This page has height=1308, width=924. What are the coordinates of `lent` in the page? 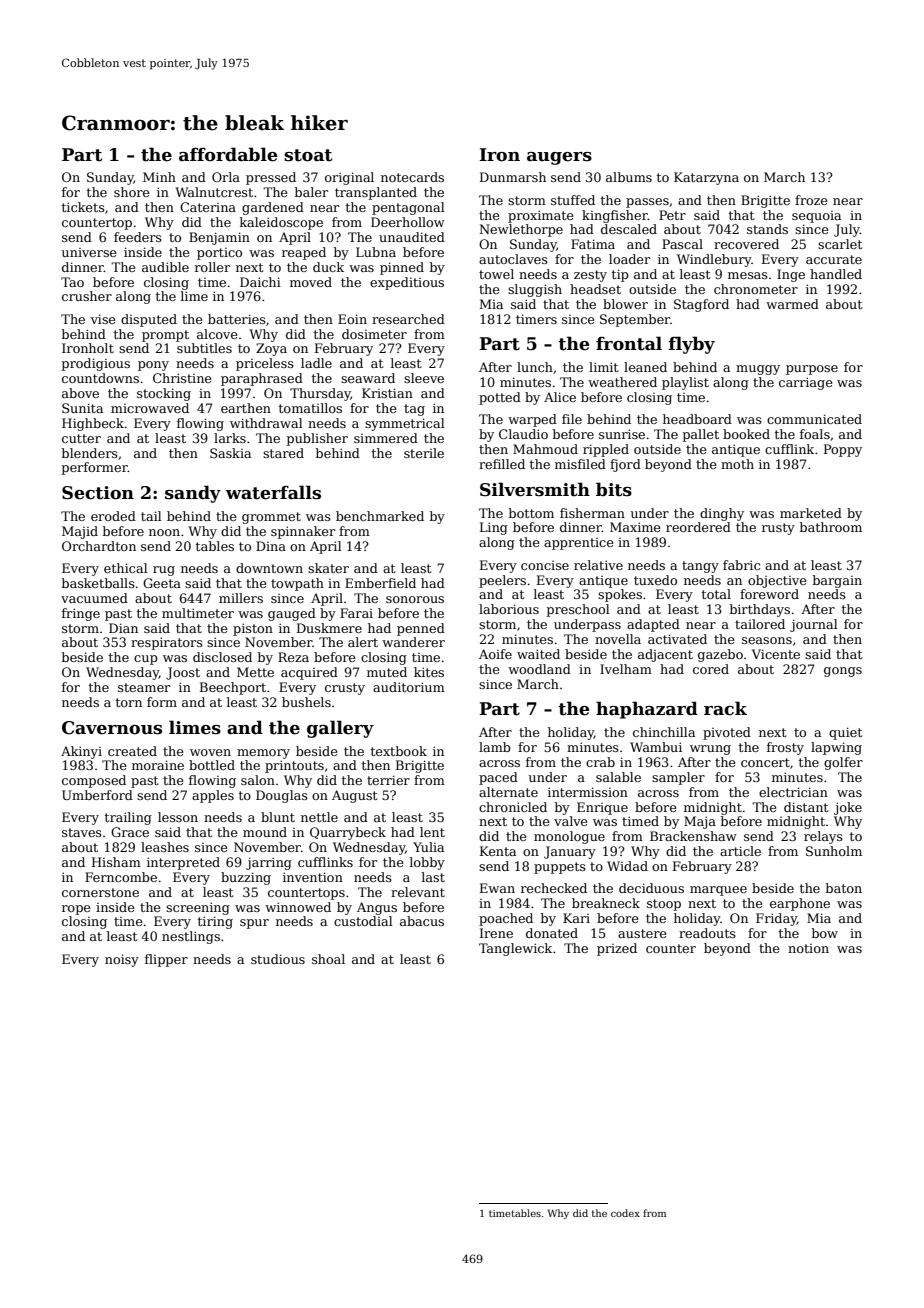 It's located at (432, 832).
